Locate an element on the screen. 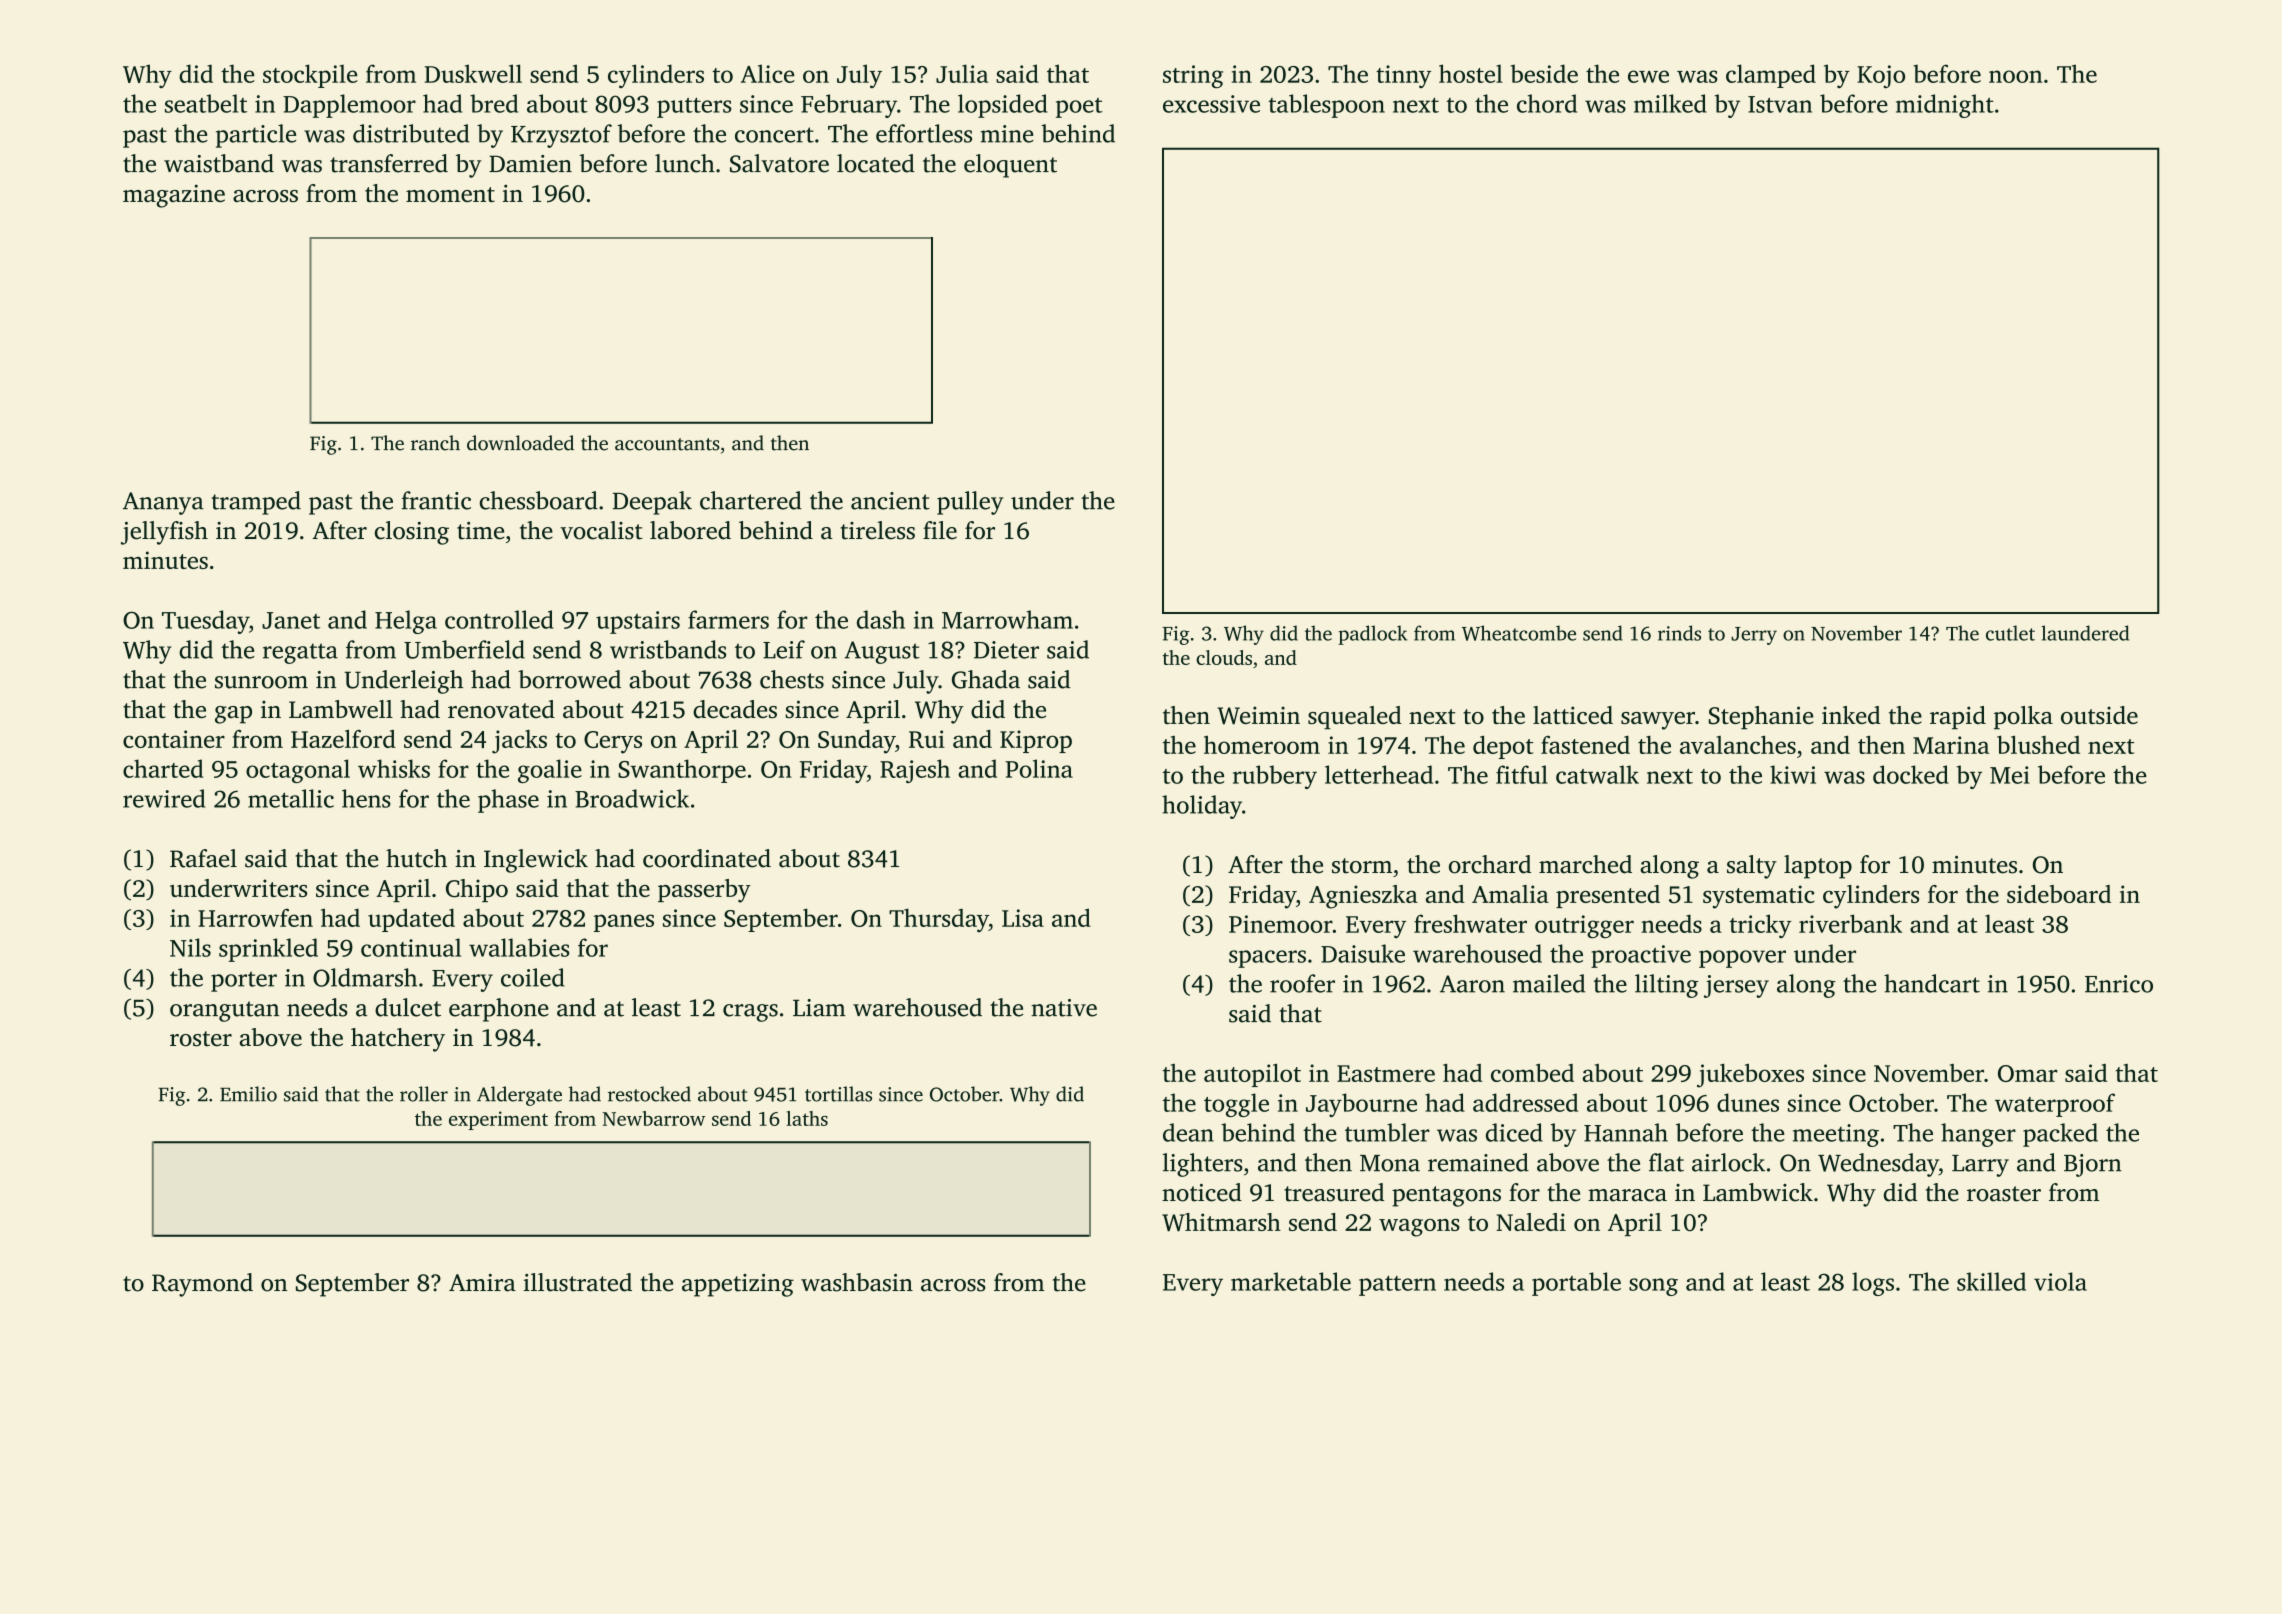 The height and width of the screenshot is (1614, 2282). tinny is located at coordinates (1403, 76).
